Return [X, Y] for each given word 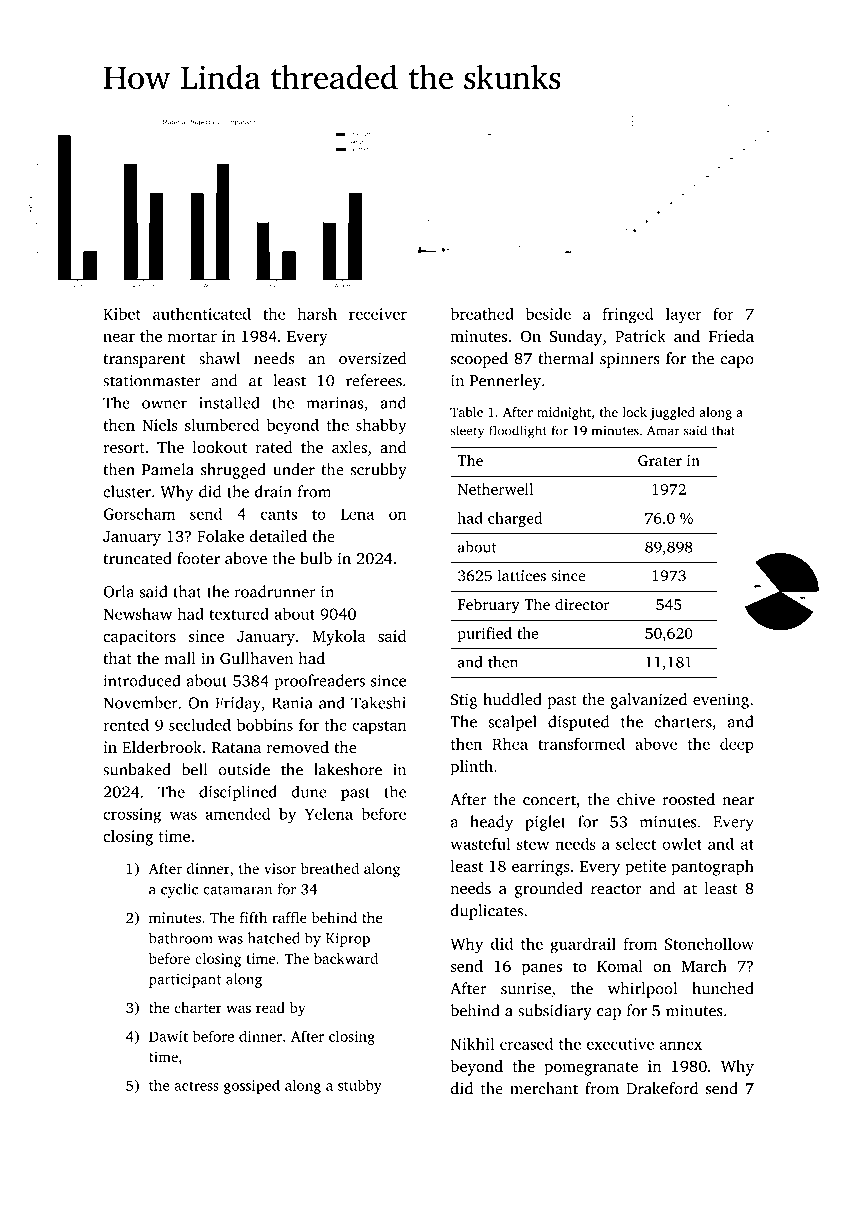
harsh [317, 313]
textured [239, 613]
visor [280, 868]
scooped [479, 360]
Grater [660, 460]
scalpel [512, 723]
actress [196, 1086]
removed [298, 747]
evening [721, 701]
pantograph [713, 868]
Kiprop [348, 940]
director [582, 604]
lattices [521, 575]
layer [684, 315]
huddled [512, 699]
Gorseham [139, 513]
